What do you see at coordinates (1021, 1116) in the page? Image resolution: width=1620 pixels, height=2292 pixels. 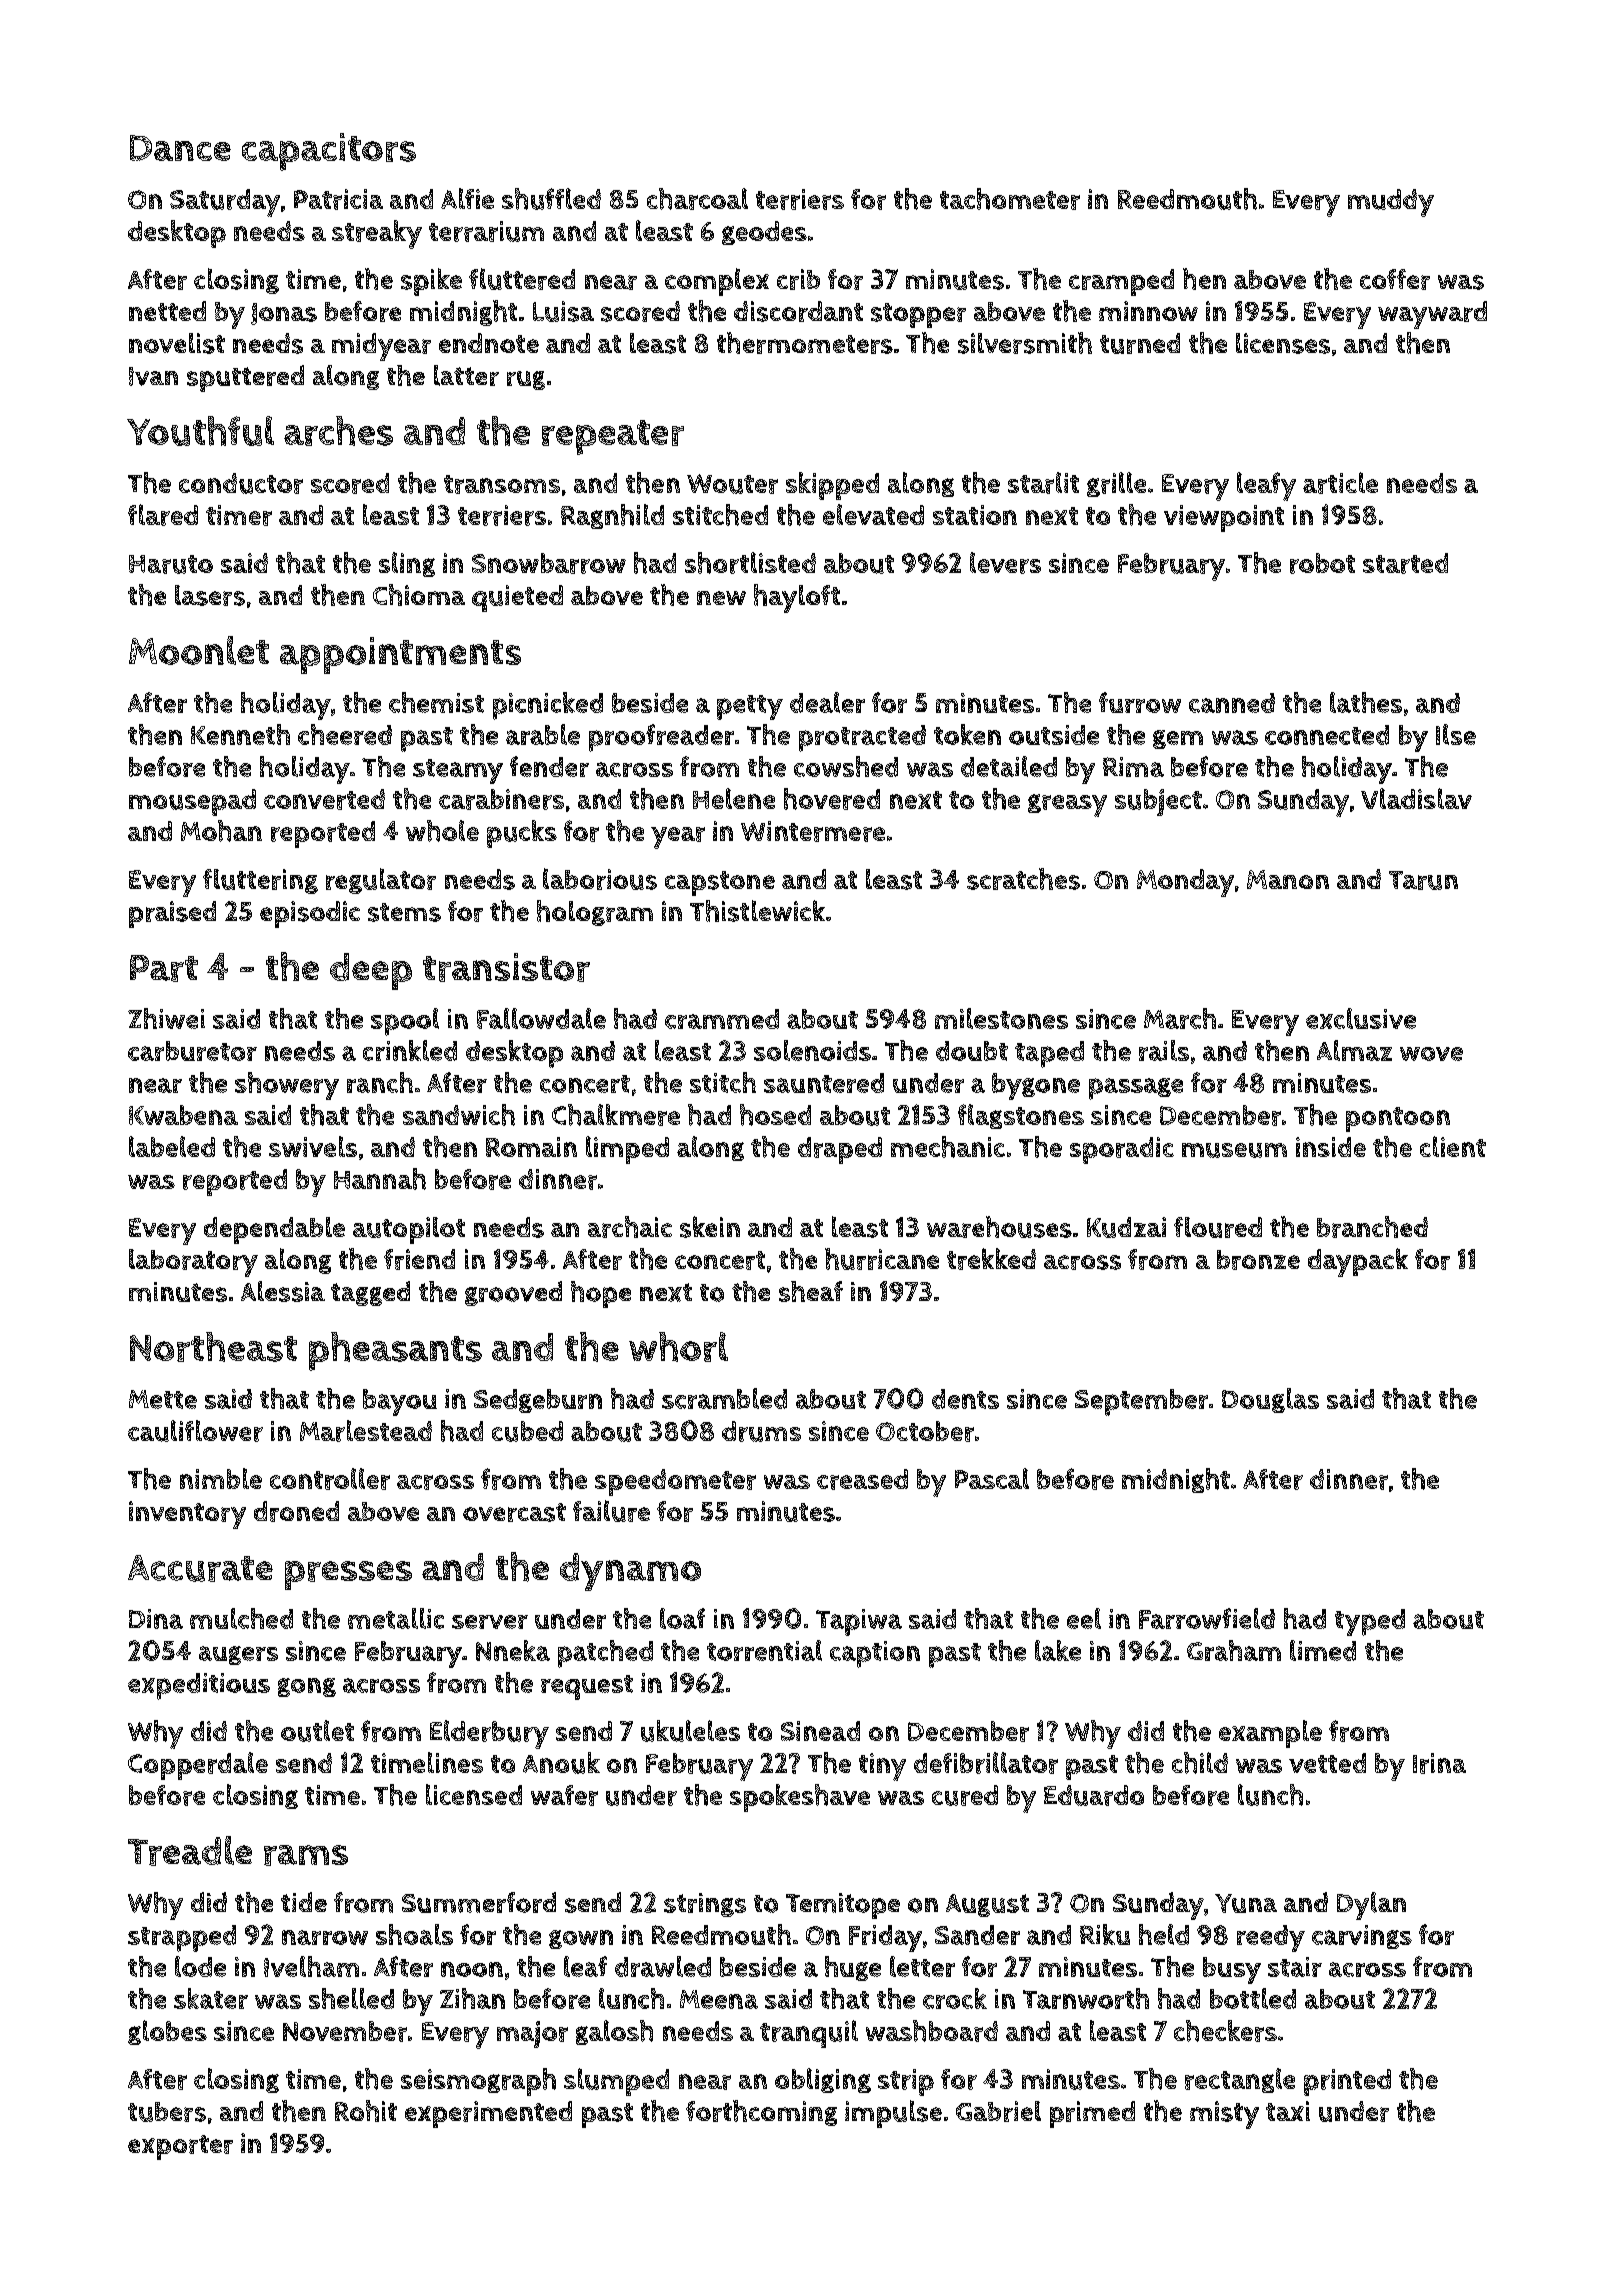 I see `flagstones` at bounding box center [1021, 1116].
